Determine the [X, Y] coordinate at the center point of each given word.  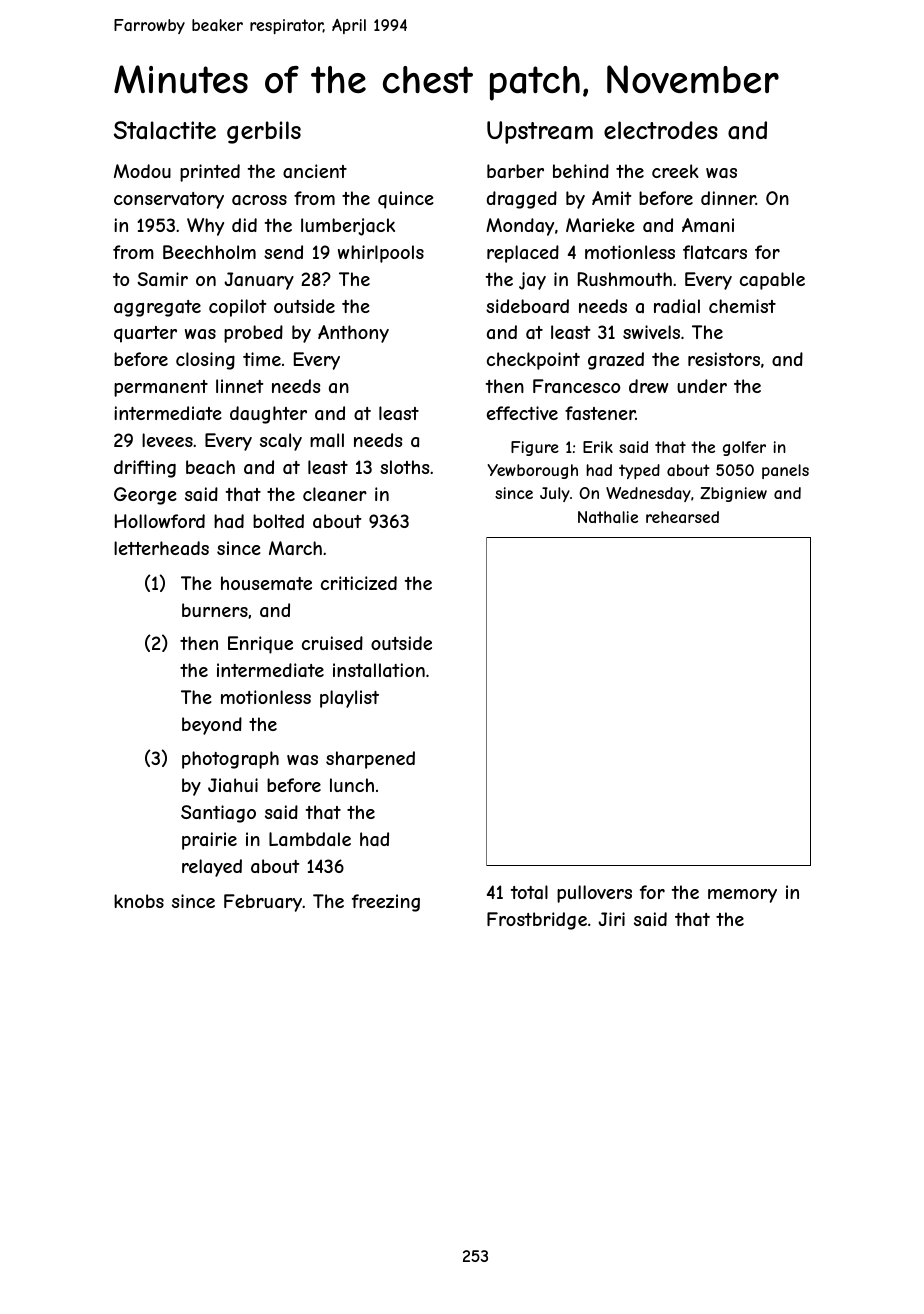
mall [327, 440]
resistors [724, 359]
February [263, 903]
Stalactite [165, 130]
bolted [278, 521]
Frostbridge [537, 921]
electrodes [661, 130]
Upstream [540, 132]
